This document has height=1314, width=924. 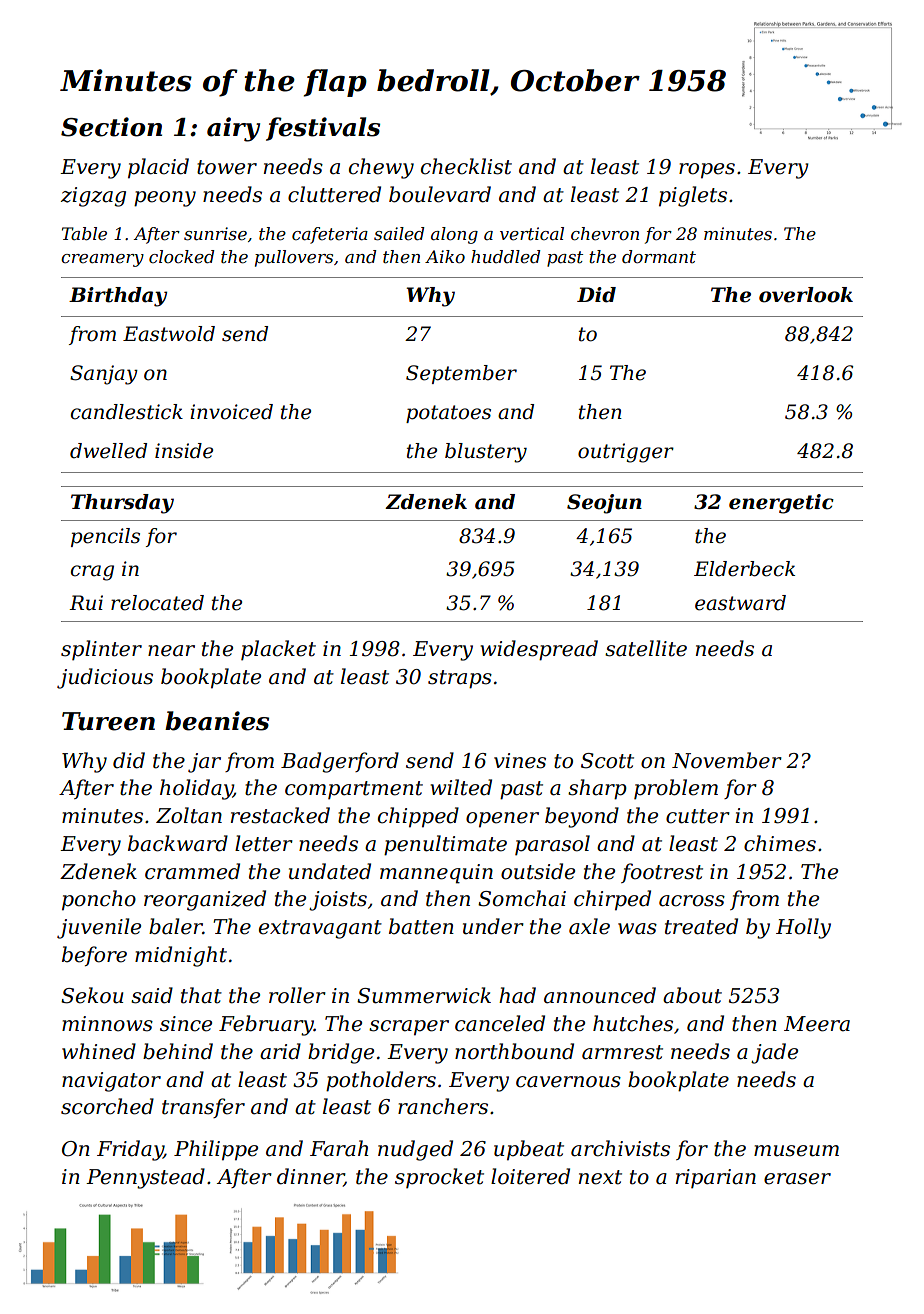 I want to click on blustery, so click(x=486, y=453).
